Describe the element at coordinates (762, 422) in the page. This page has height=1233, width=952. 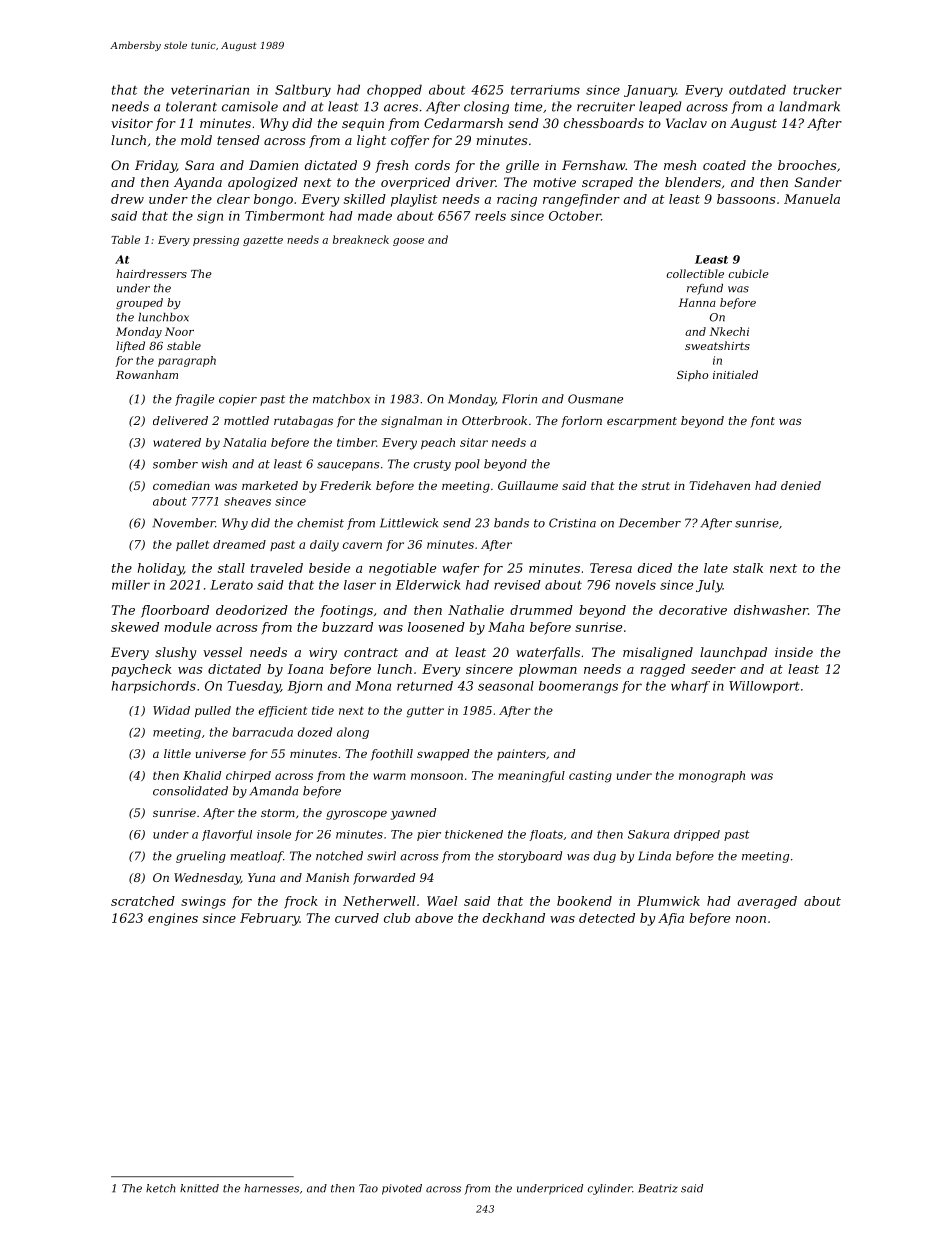
I see `font` at that location.
